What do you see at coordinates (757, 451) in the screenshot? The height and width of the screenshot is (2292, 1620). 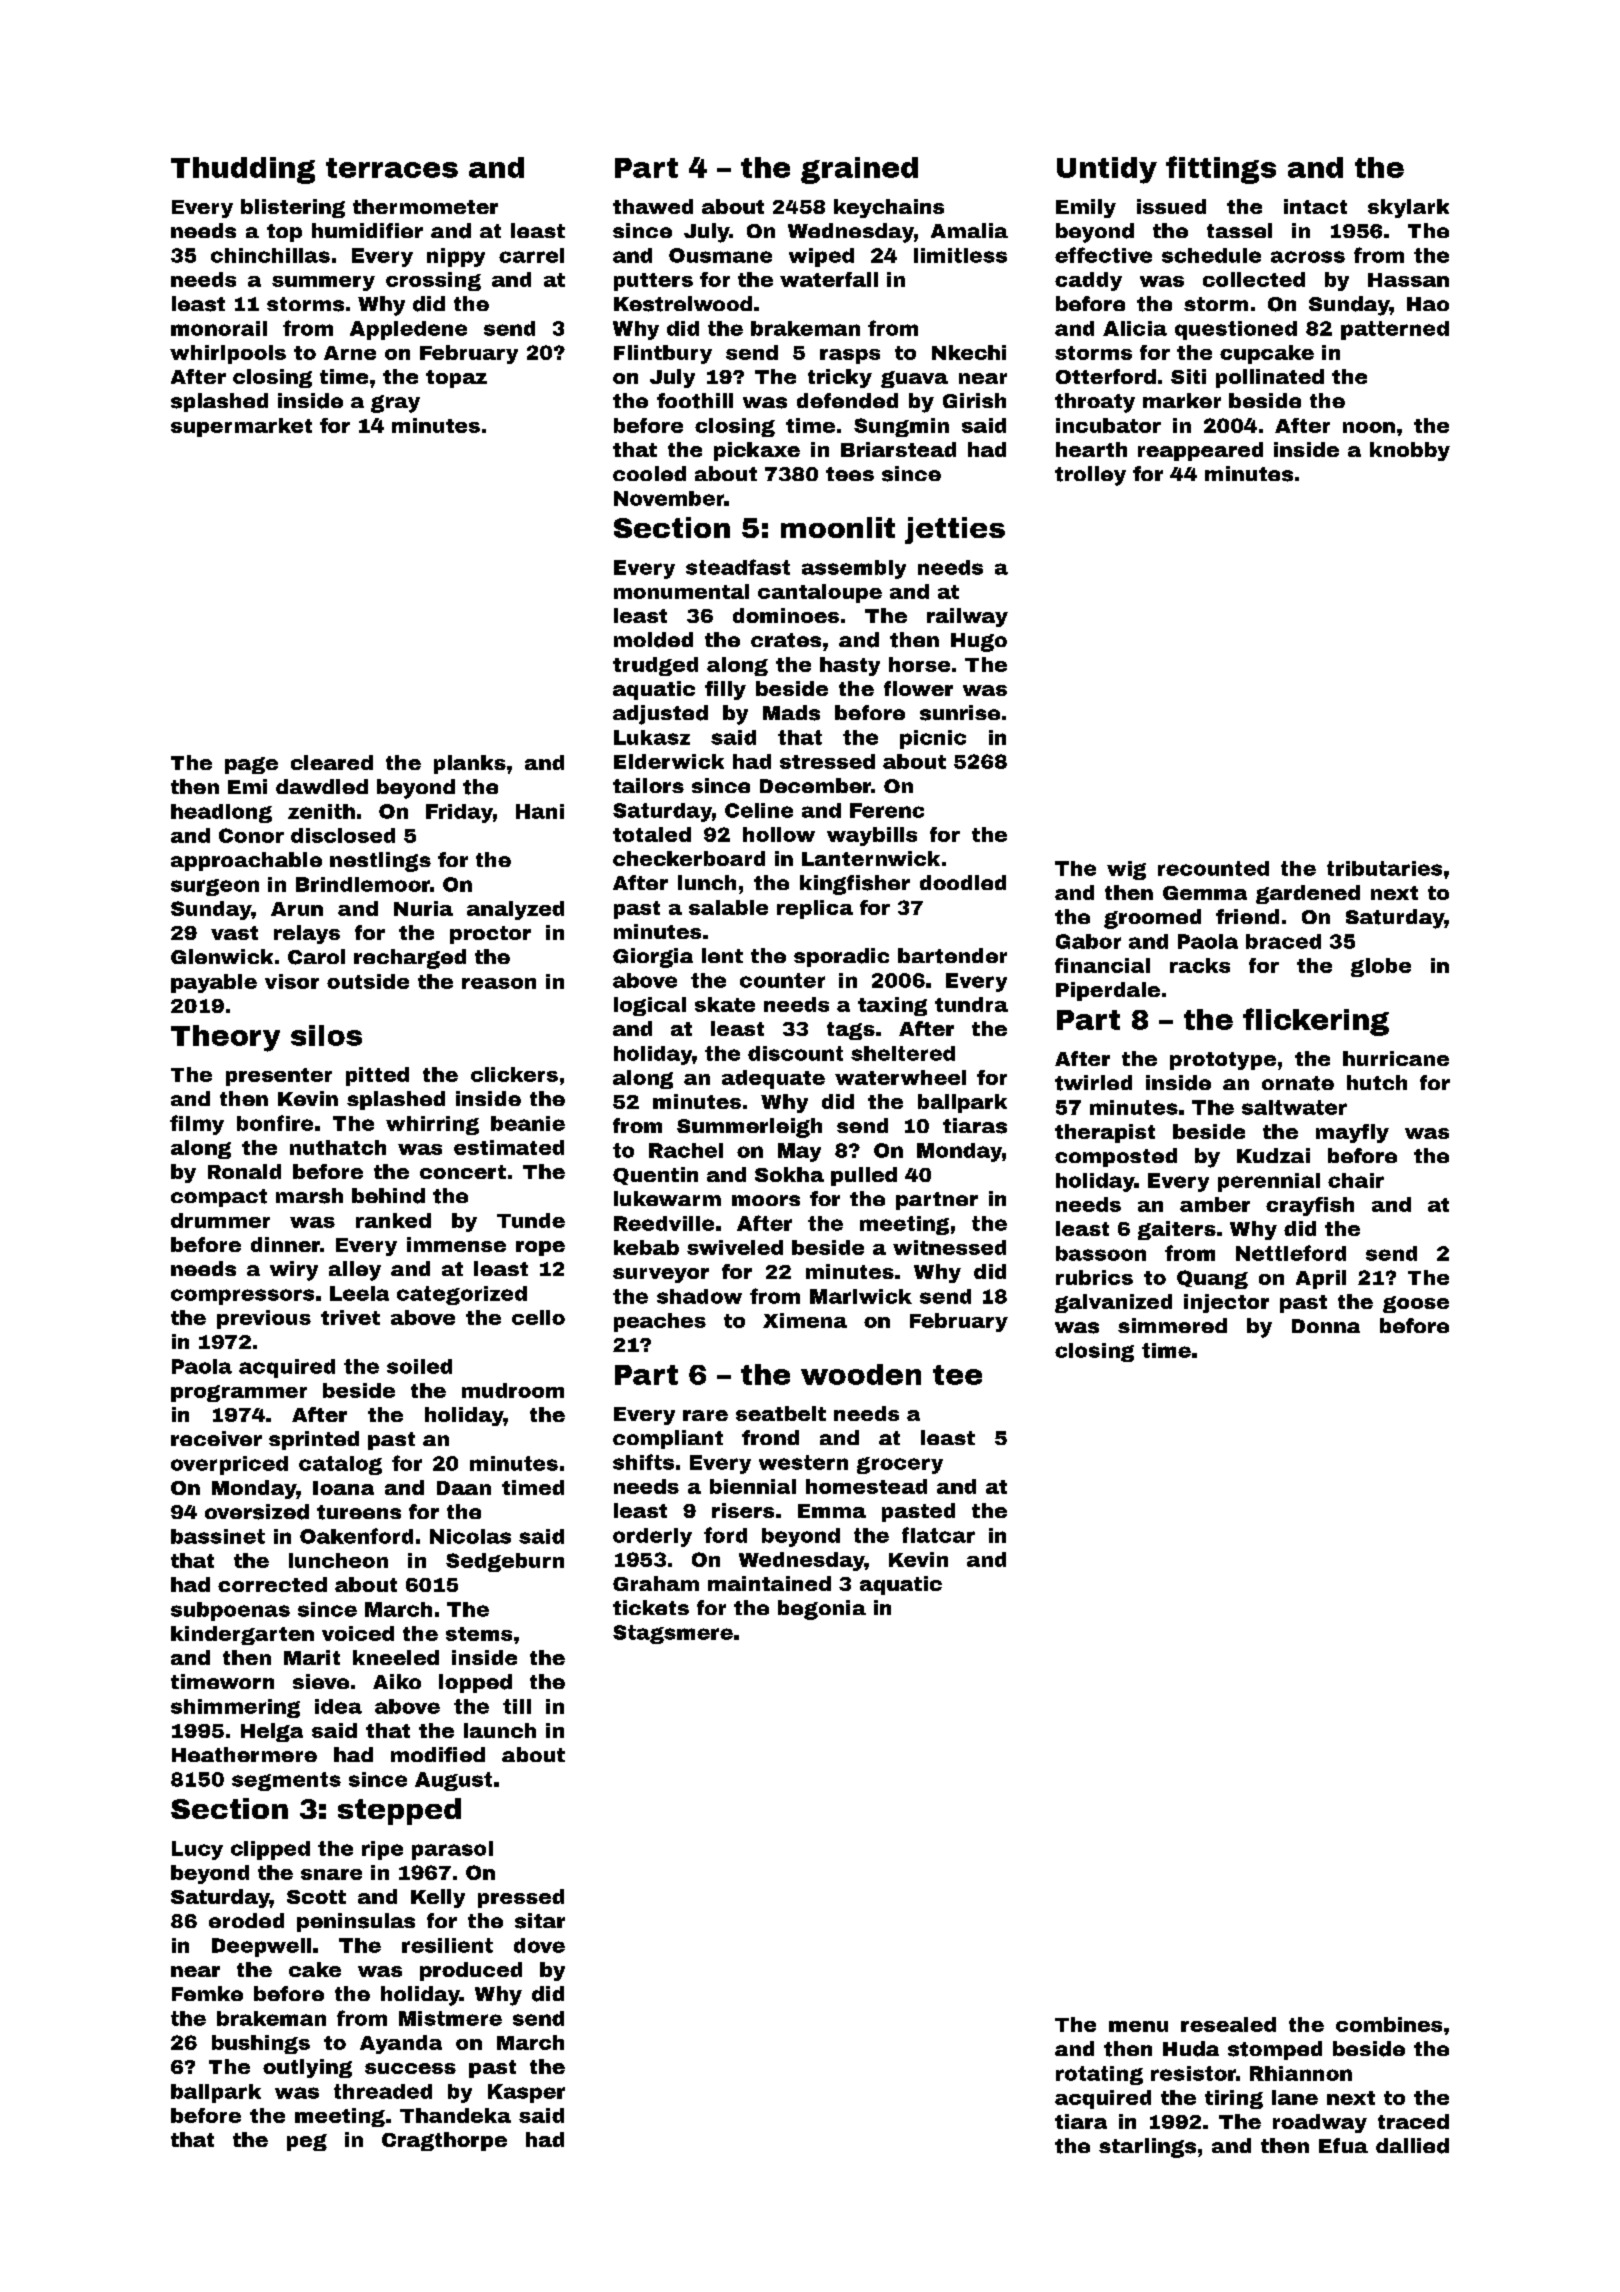 I see `pickaxe` at bounding box center [757, 451].
